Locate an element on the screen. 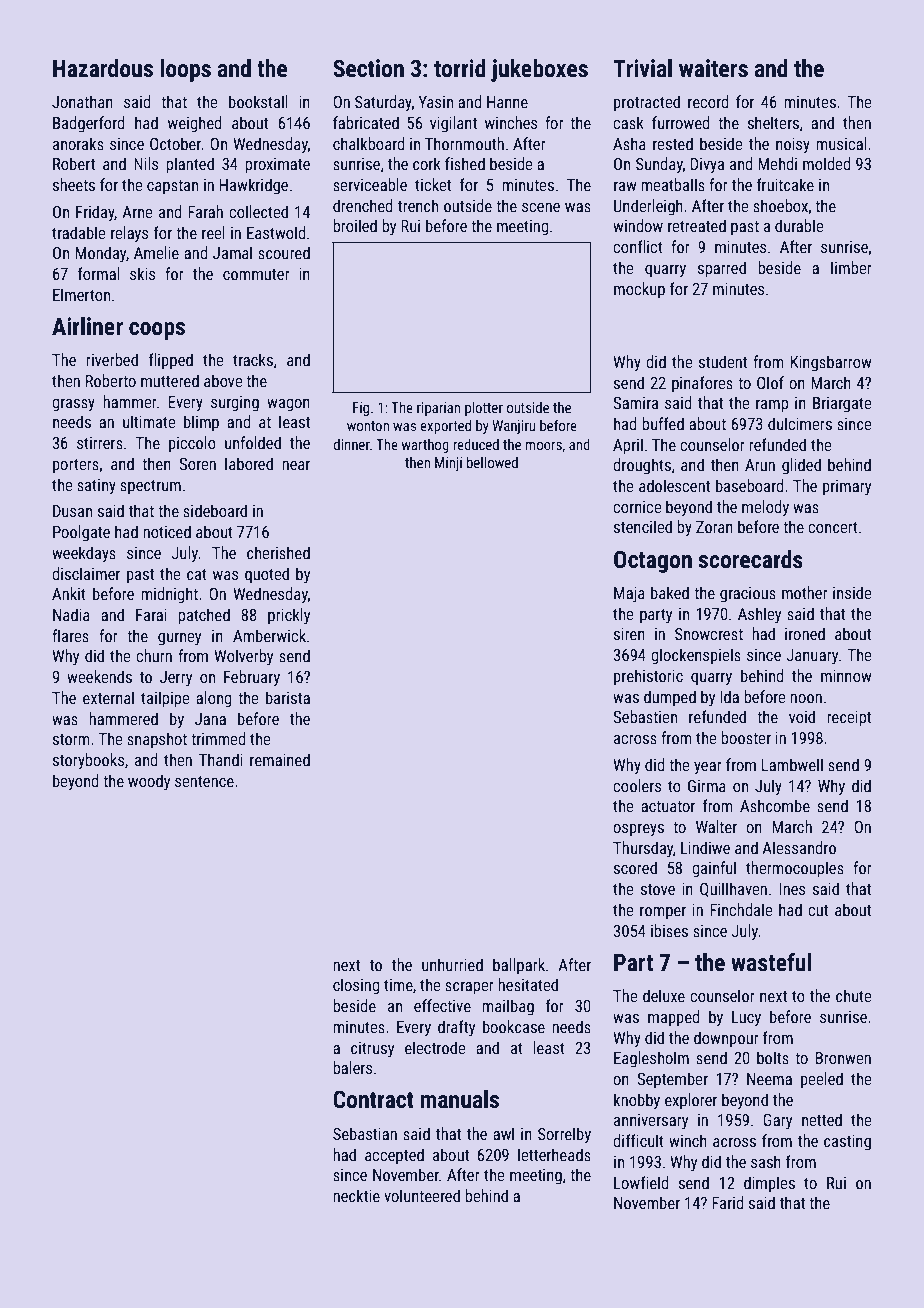  loops is located at coordinates (185, 70).
